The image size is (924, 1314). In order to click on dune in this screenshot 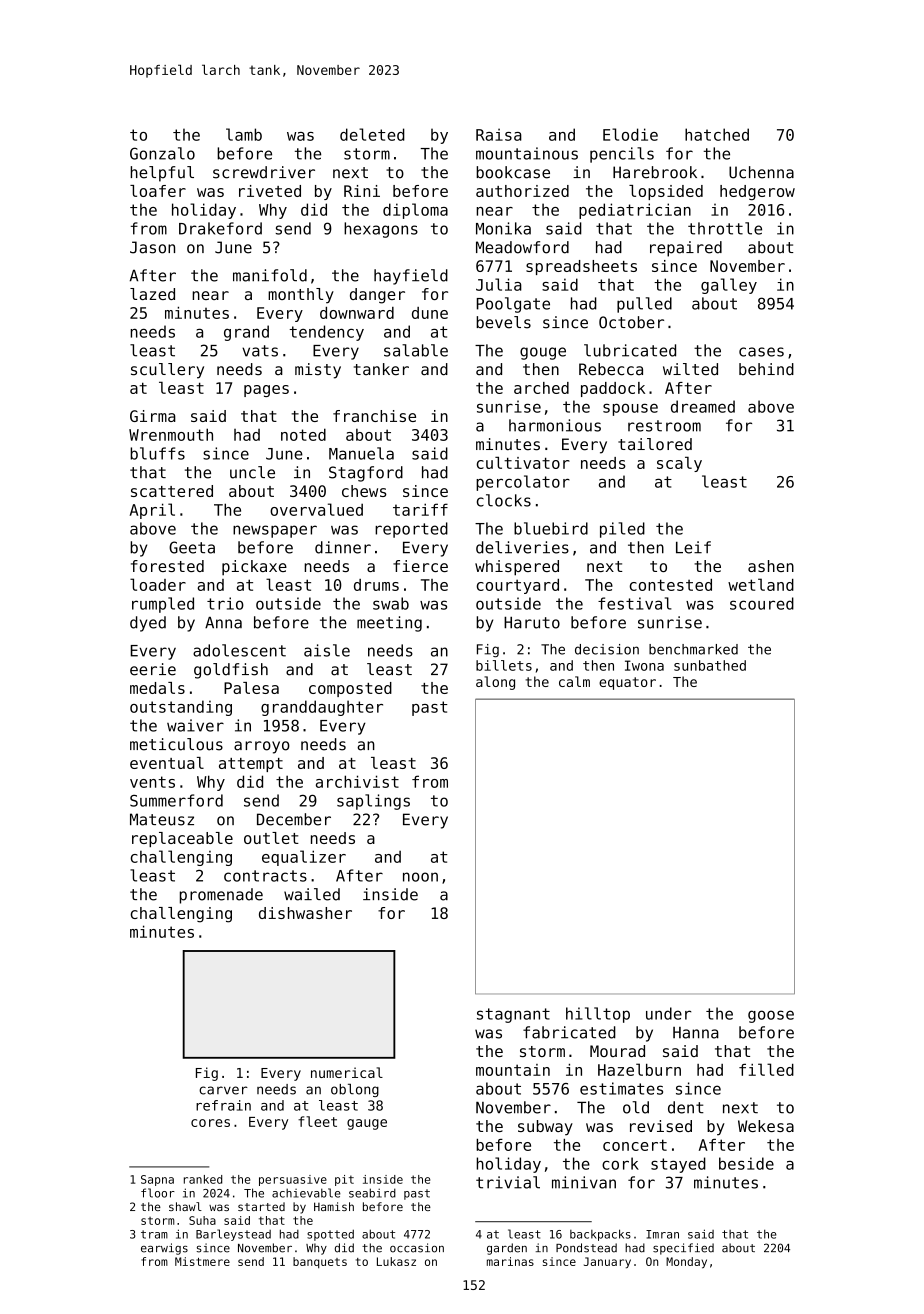, I will do `click(430, 313)`.
